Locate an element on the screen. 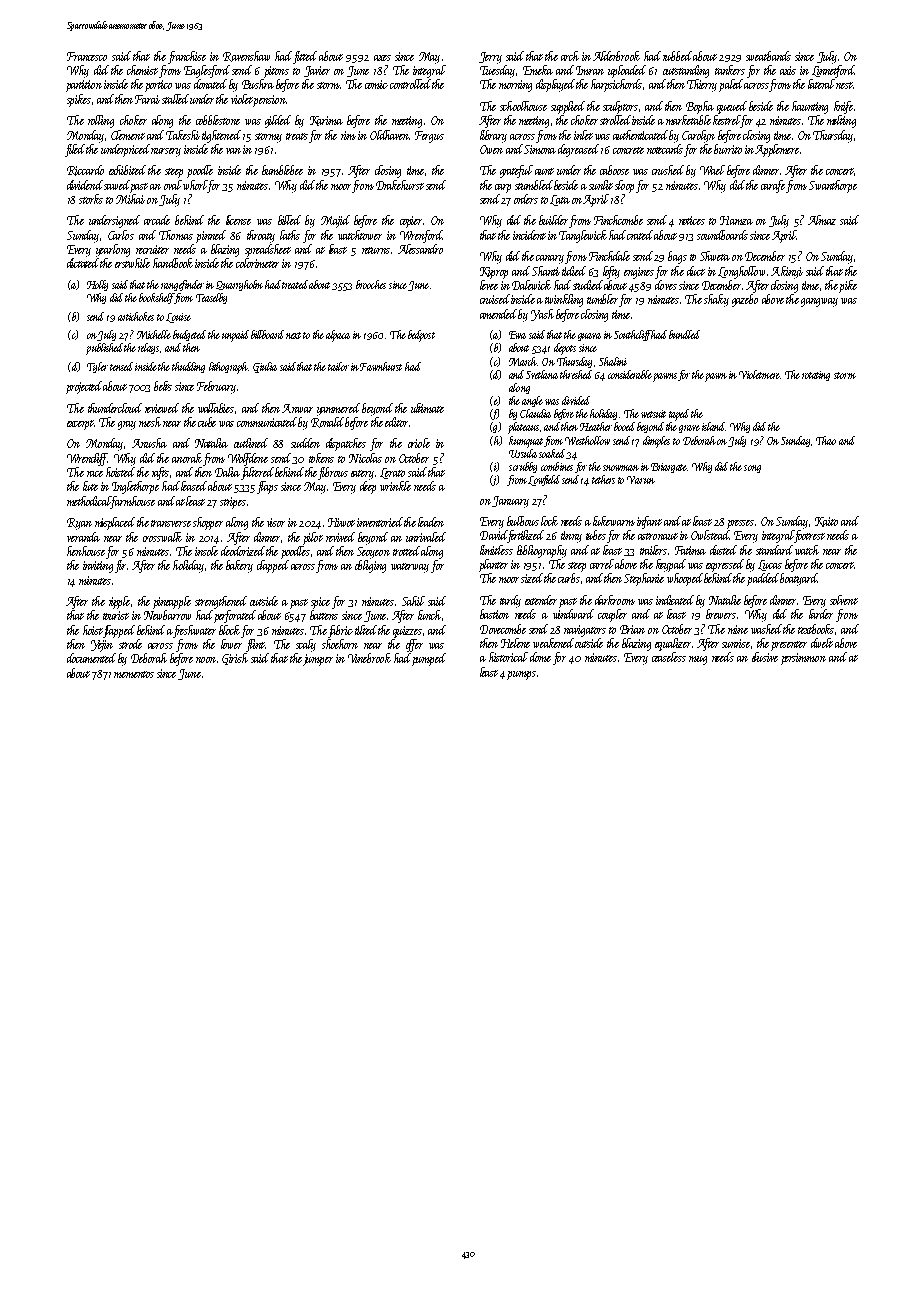  mug is located at coordinates (698, 660).
